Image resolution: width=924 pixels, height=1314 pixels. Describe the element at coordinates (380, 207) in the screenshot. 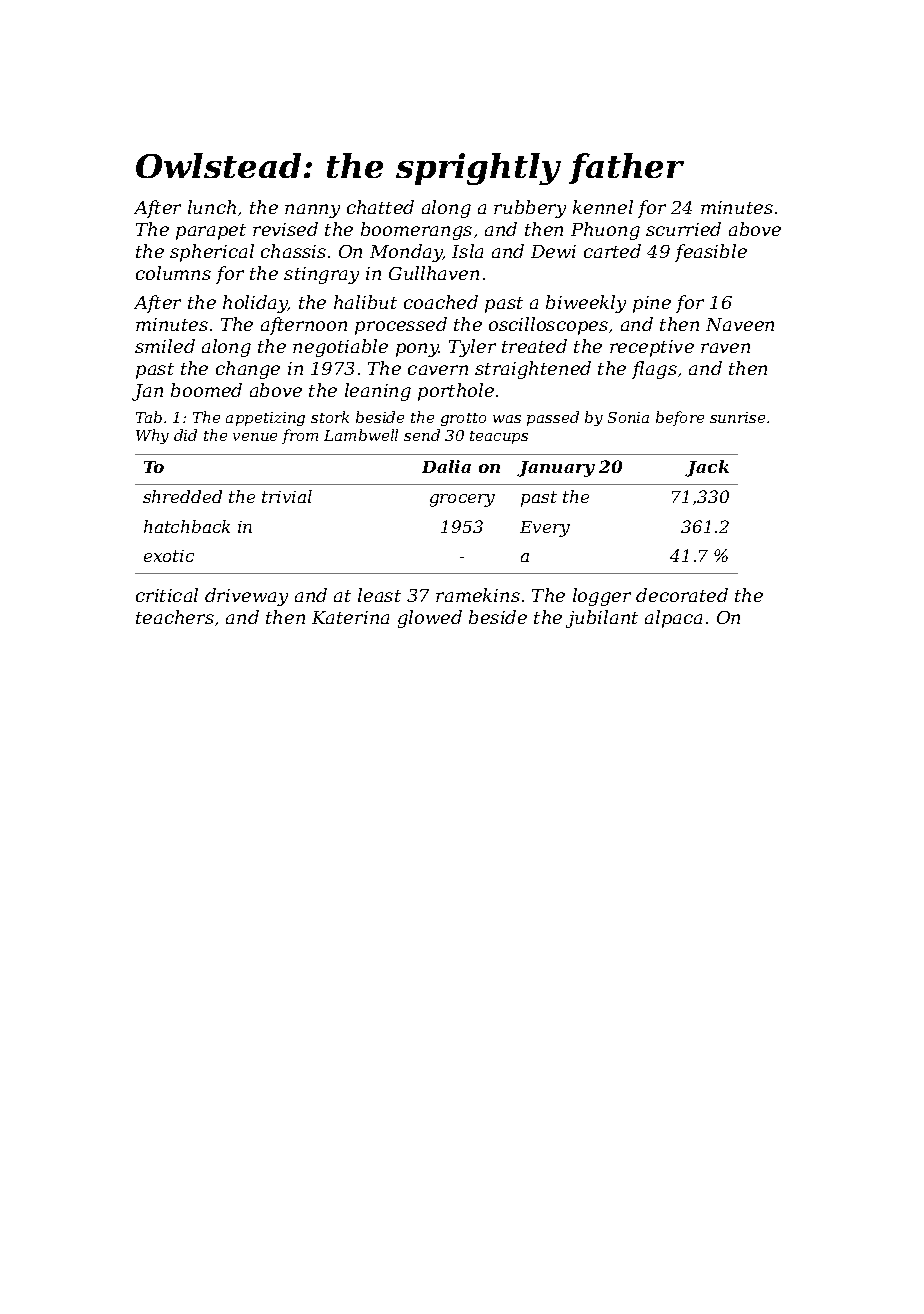

I see `chatted` at that location.
